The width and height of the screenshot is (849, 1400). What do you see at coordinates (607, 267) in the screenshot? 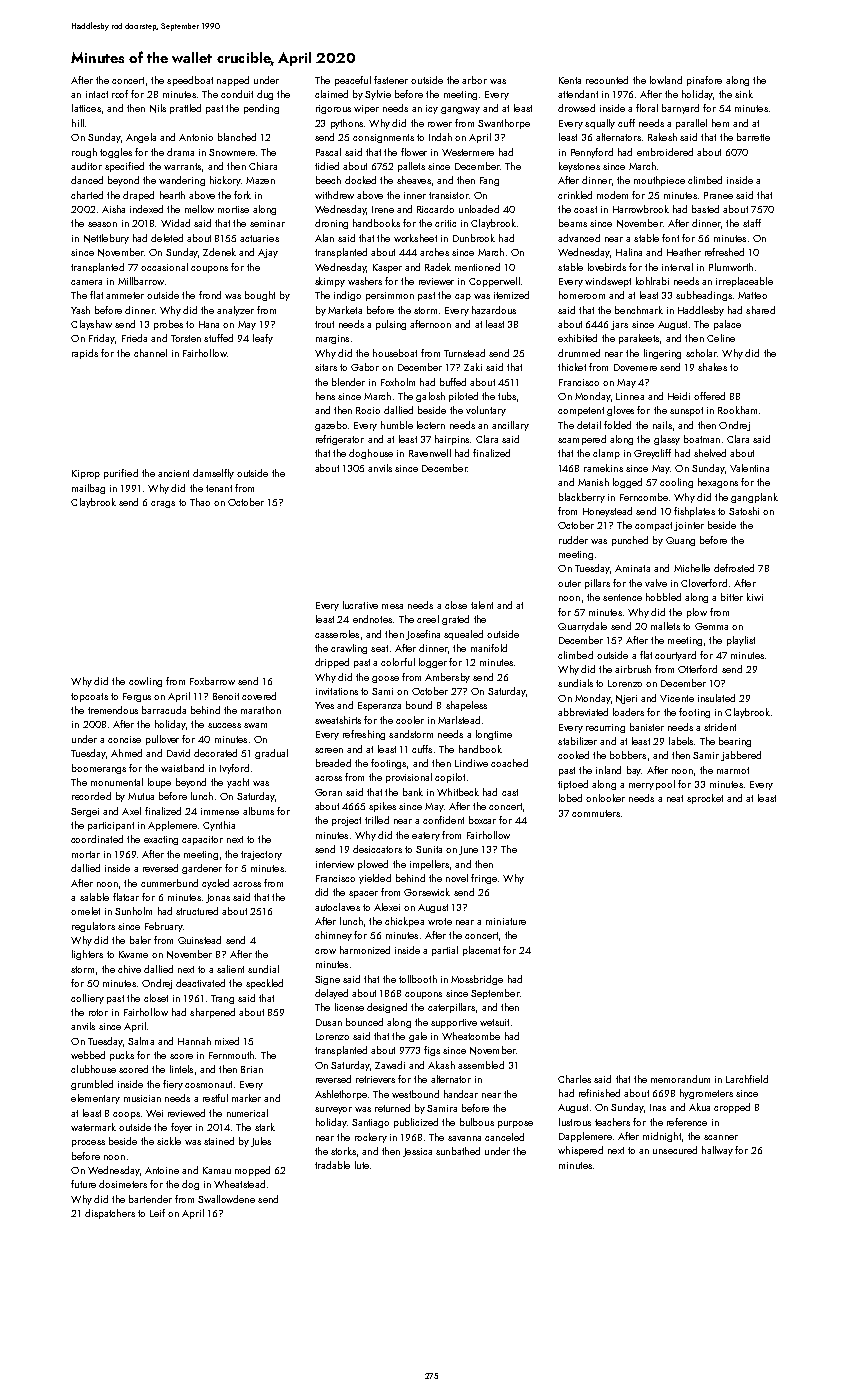
I see `lovebirds` at bounding box center [607, 267].
